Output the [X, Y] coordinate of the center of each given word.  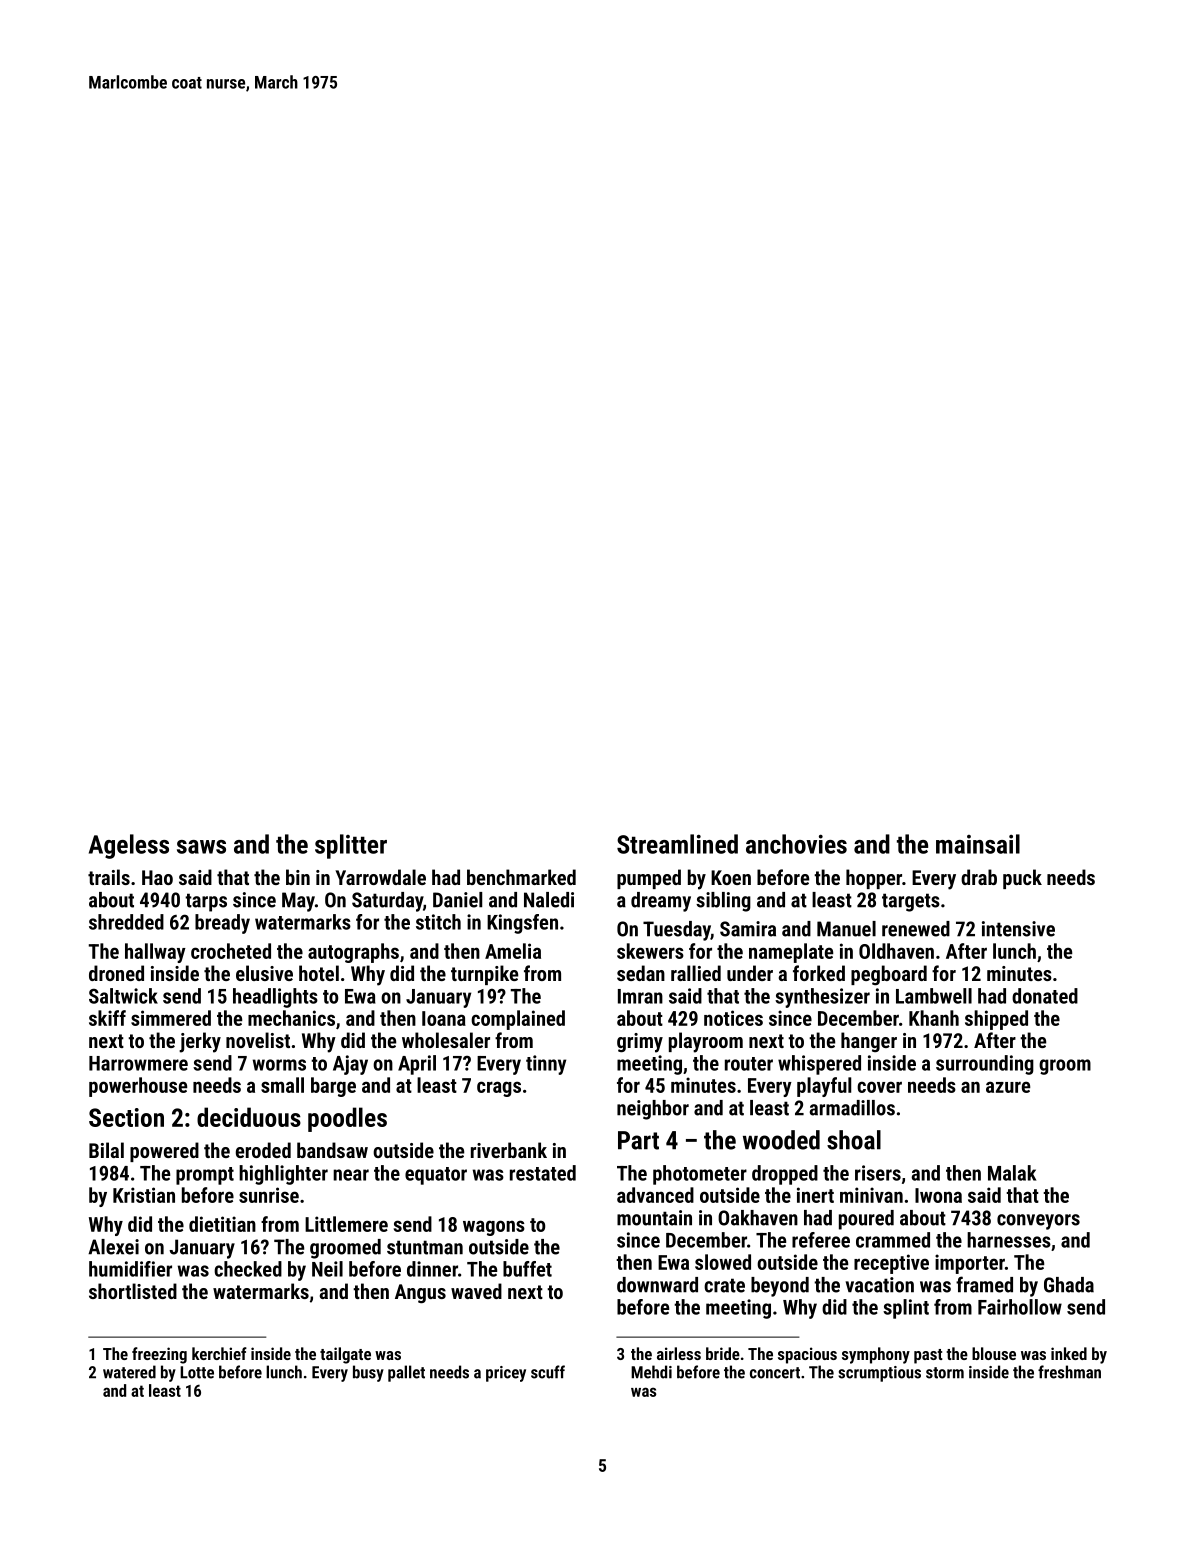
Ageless [129, 846]
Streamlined [677, 844]
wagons [494, 1228]
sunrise [269, 1195]
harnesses [1009, 1240]
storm [945, 1373]
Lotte [197, 1372]
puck [1022, 879]
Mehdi [651, 1372]
